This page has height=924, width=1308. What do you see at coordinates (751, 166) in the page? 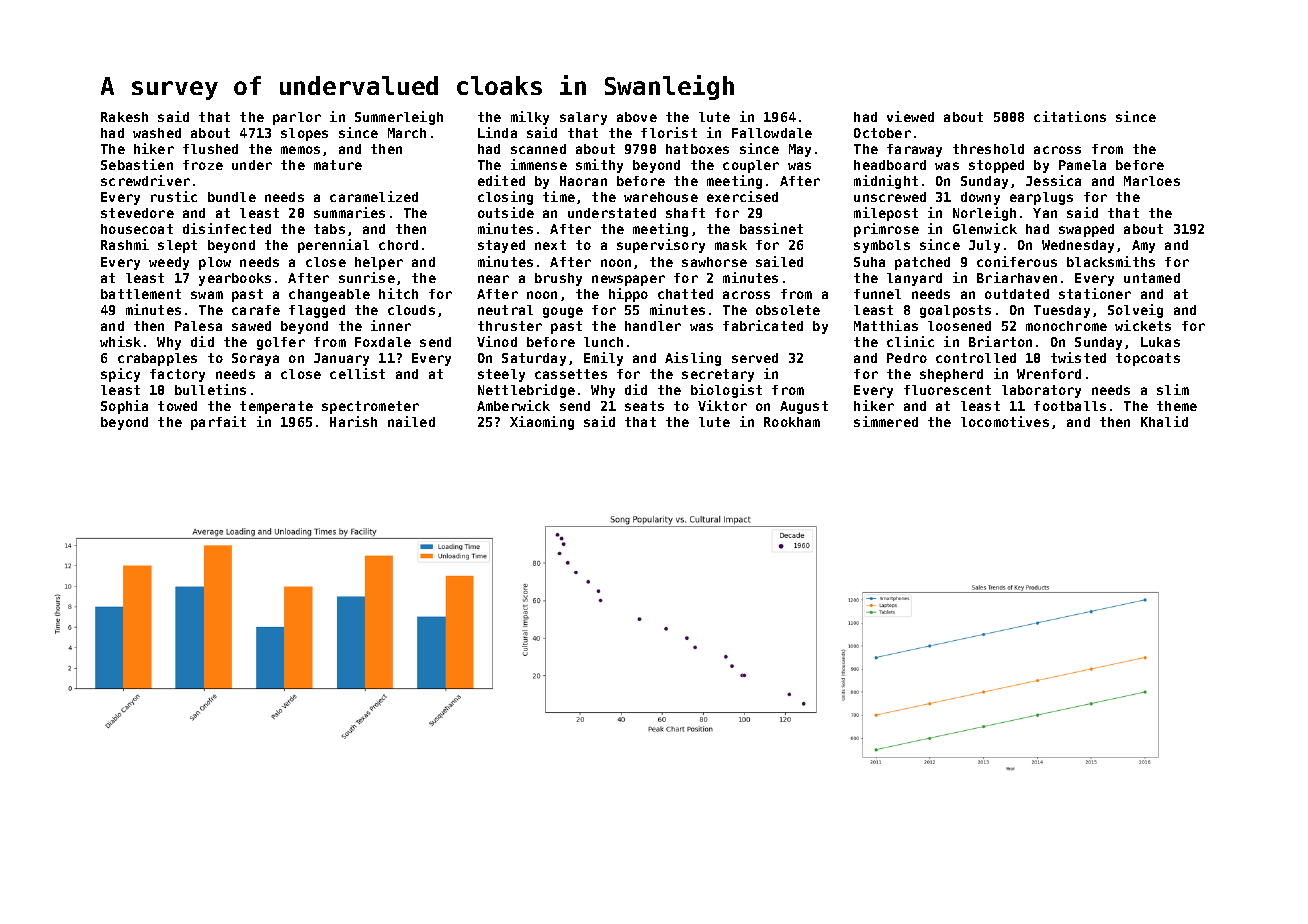
I see `coupler` at bounding box center [751, 166].
